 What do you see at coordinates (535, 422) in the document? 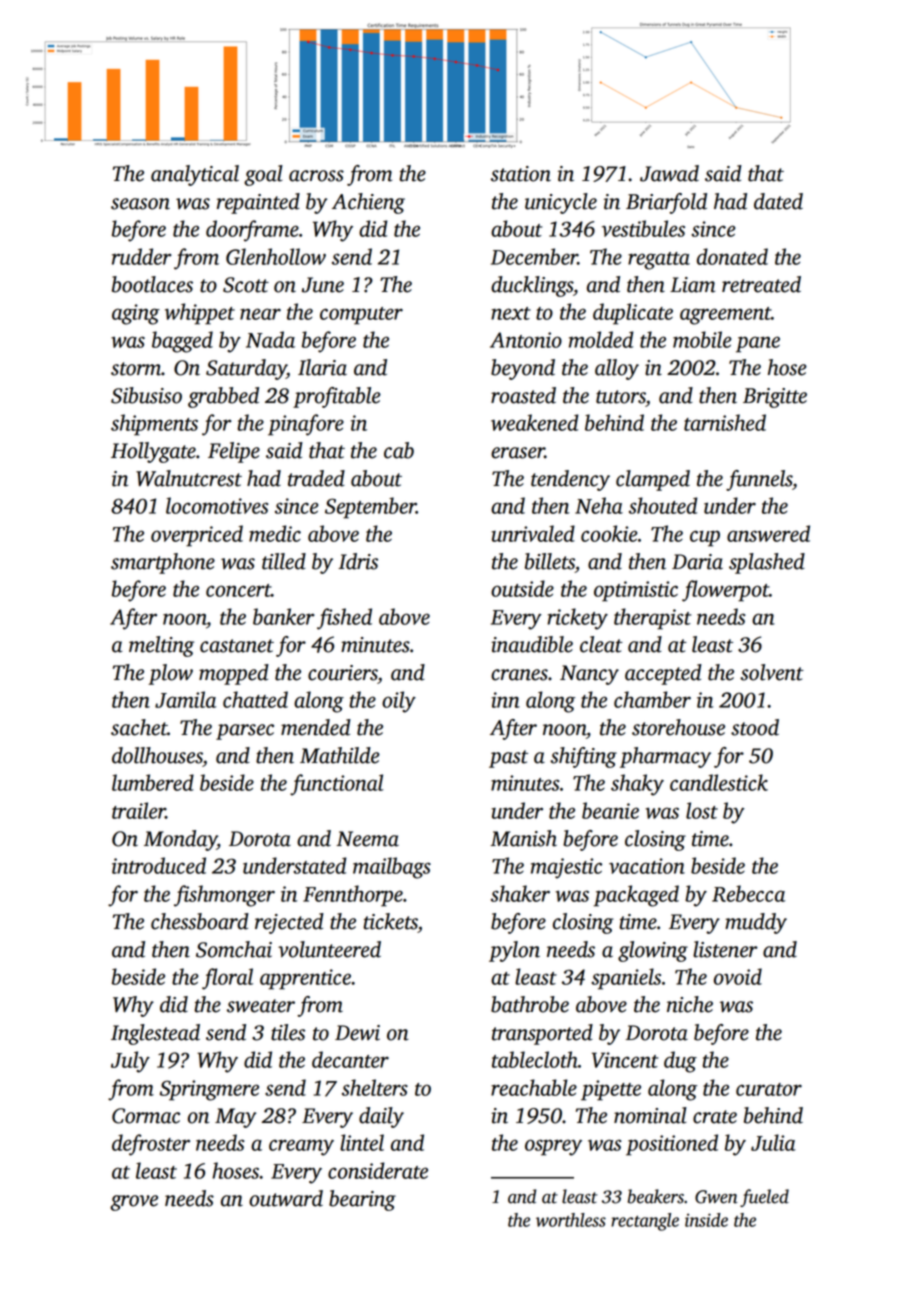
I see `weakened` at bounding box center [535, 422].
